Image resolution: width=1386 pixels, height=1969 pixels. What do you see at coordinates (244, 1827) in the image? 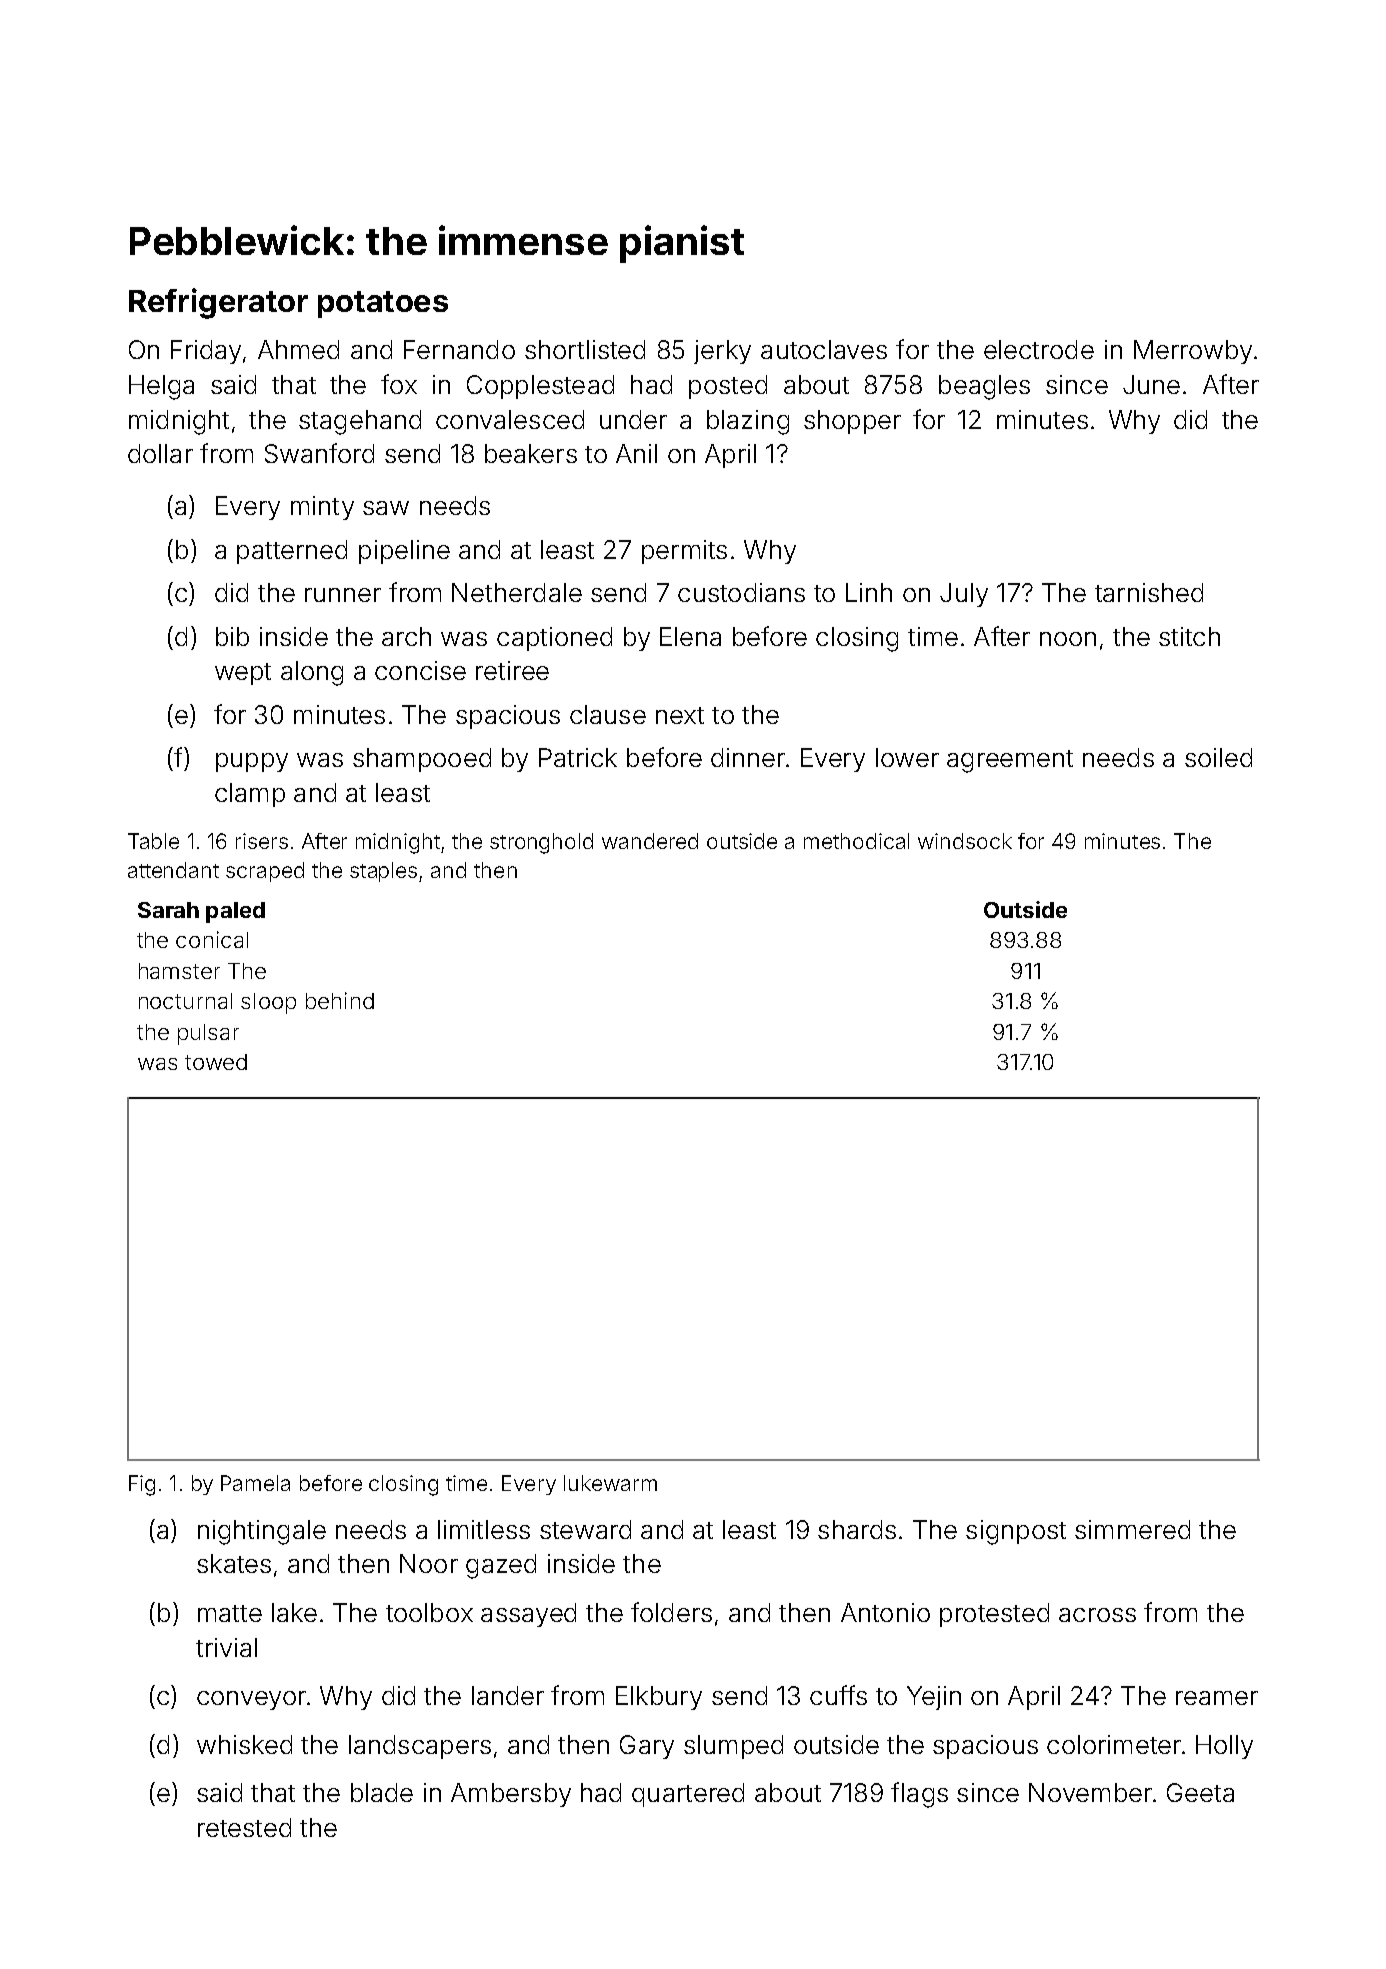
I see `retested` at bounding box center [244, 1827].
